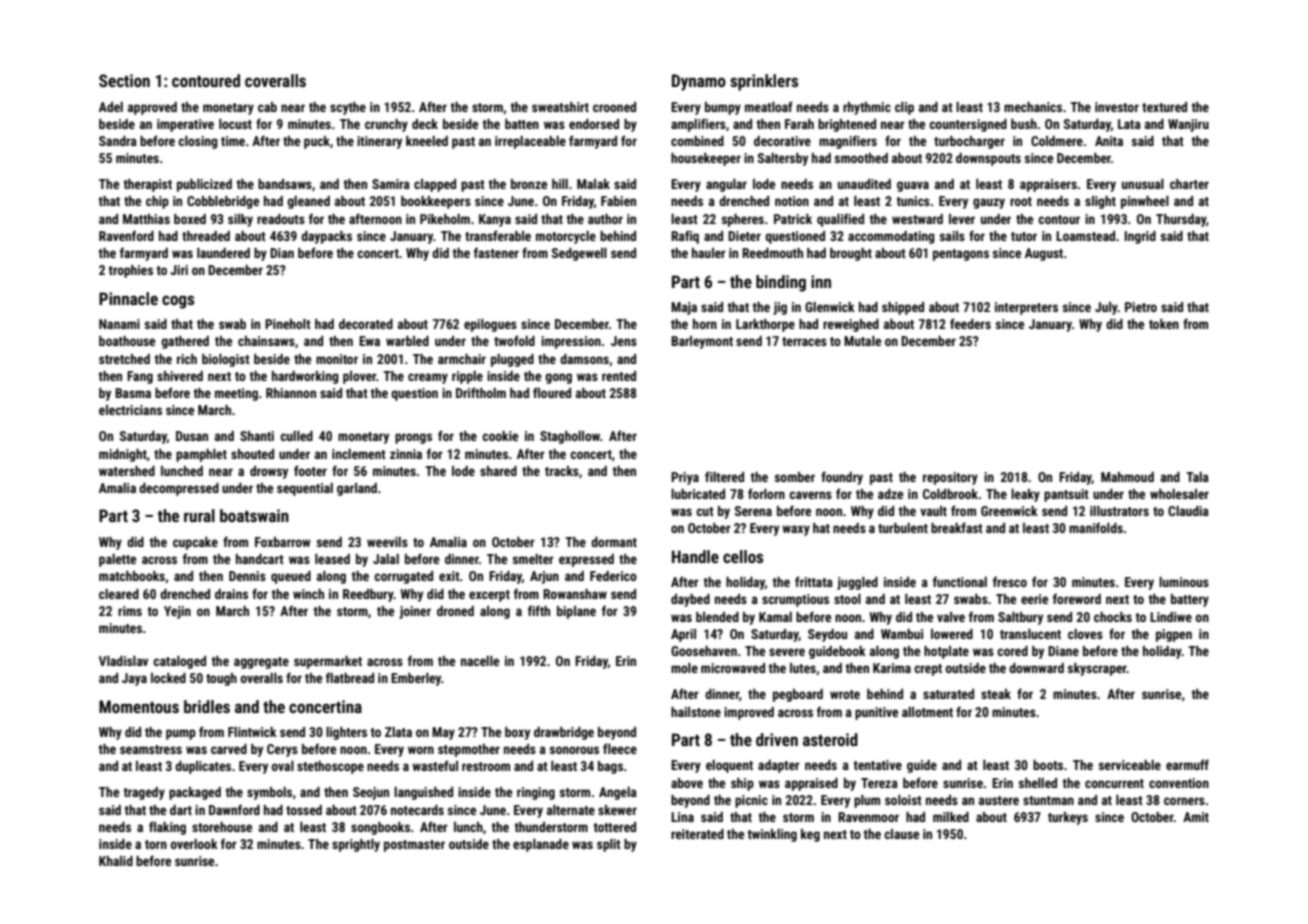 The height and width of the document is (924, 1308). I want to click on cut, so click(705, 511).
